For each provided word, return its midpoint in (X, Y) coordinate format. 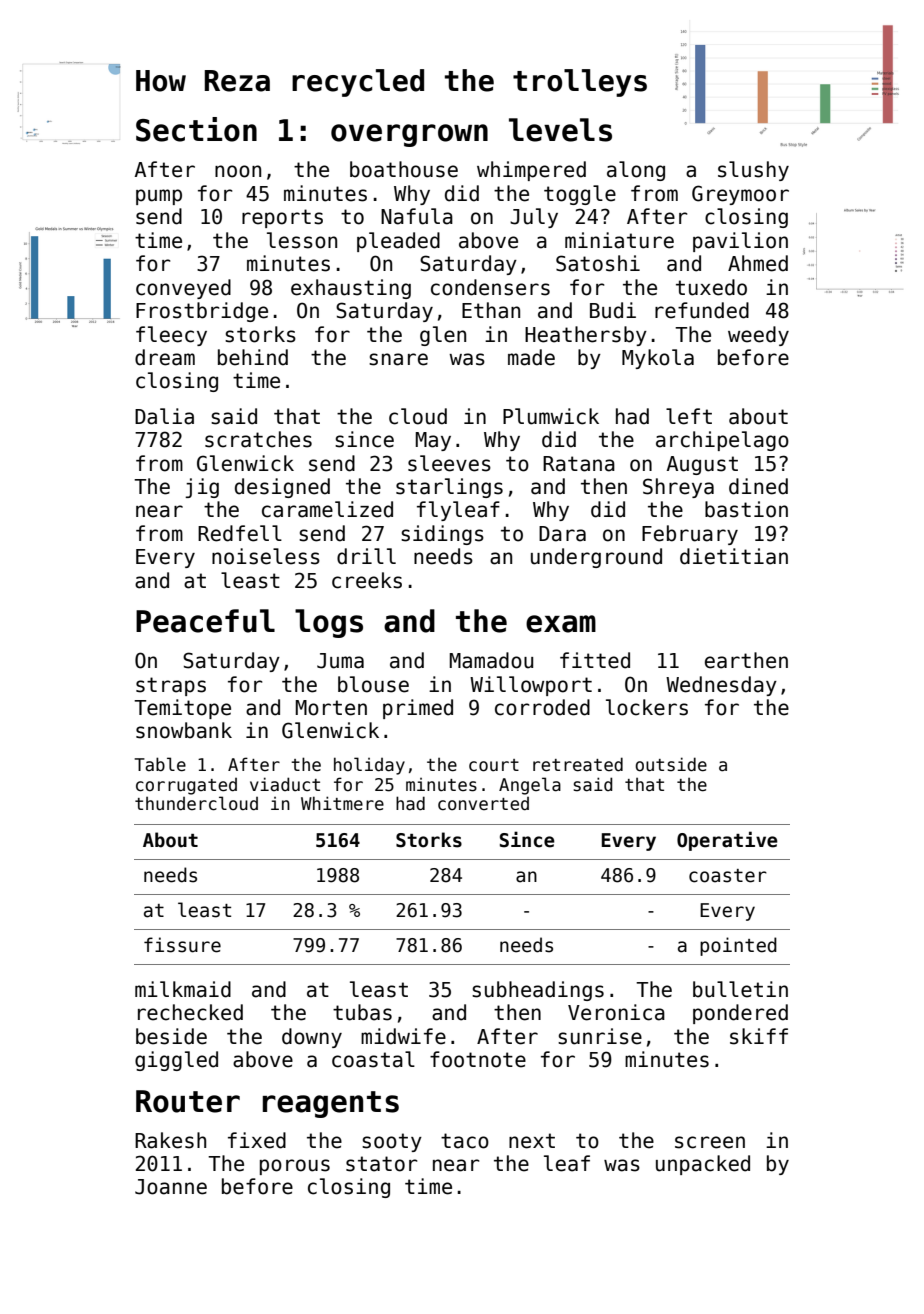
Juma (340, 661)
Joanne (171, 1187)
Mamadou (491, 660)
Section (196, 129)
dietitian (734, 556)
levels (560, 130)
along (636, 171)
